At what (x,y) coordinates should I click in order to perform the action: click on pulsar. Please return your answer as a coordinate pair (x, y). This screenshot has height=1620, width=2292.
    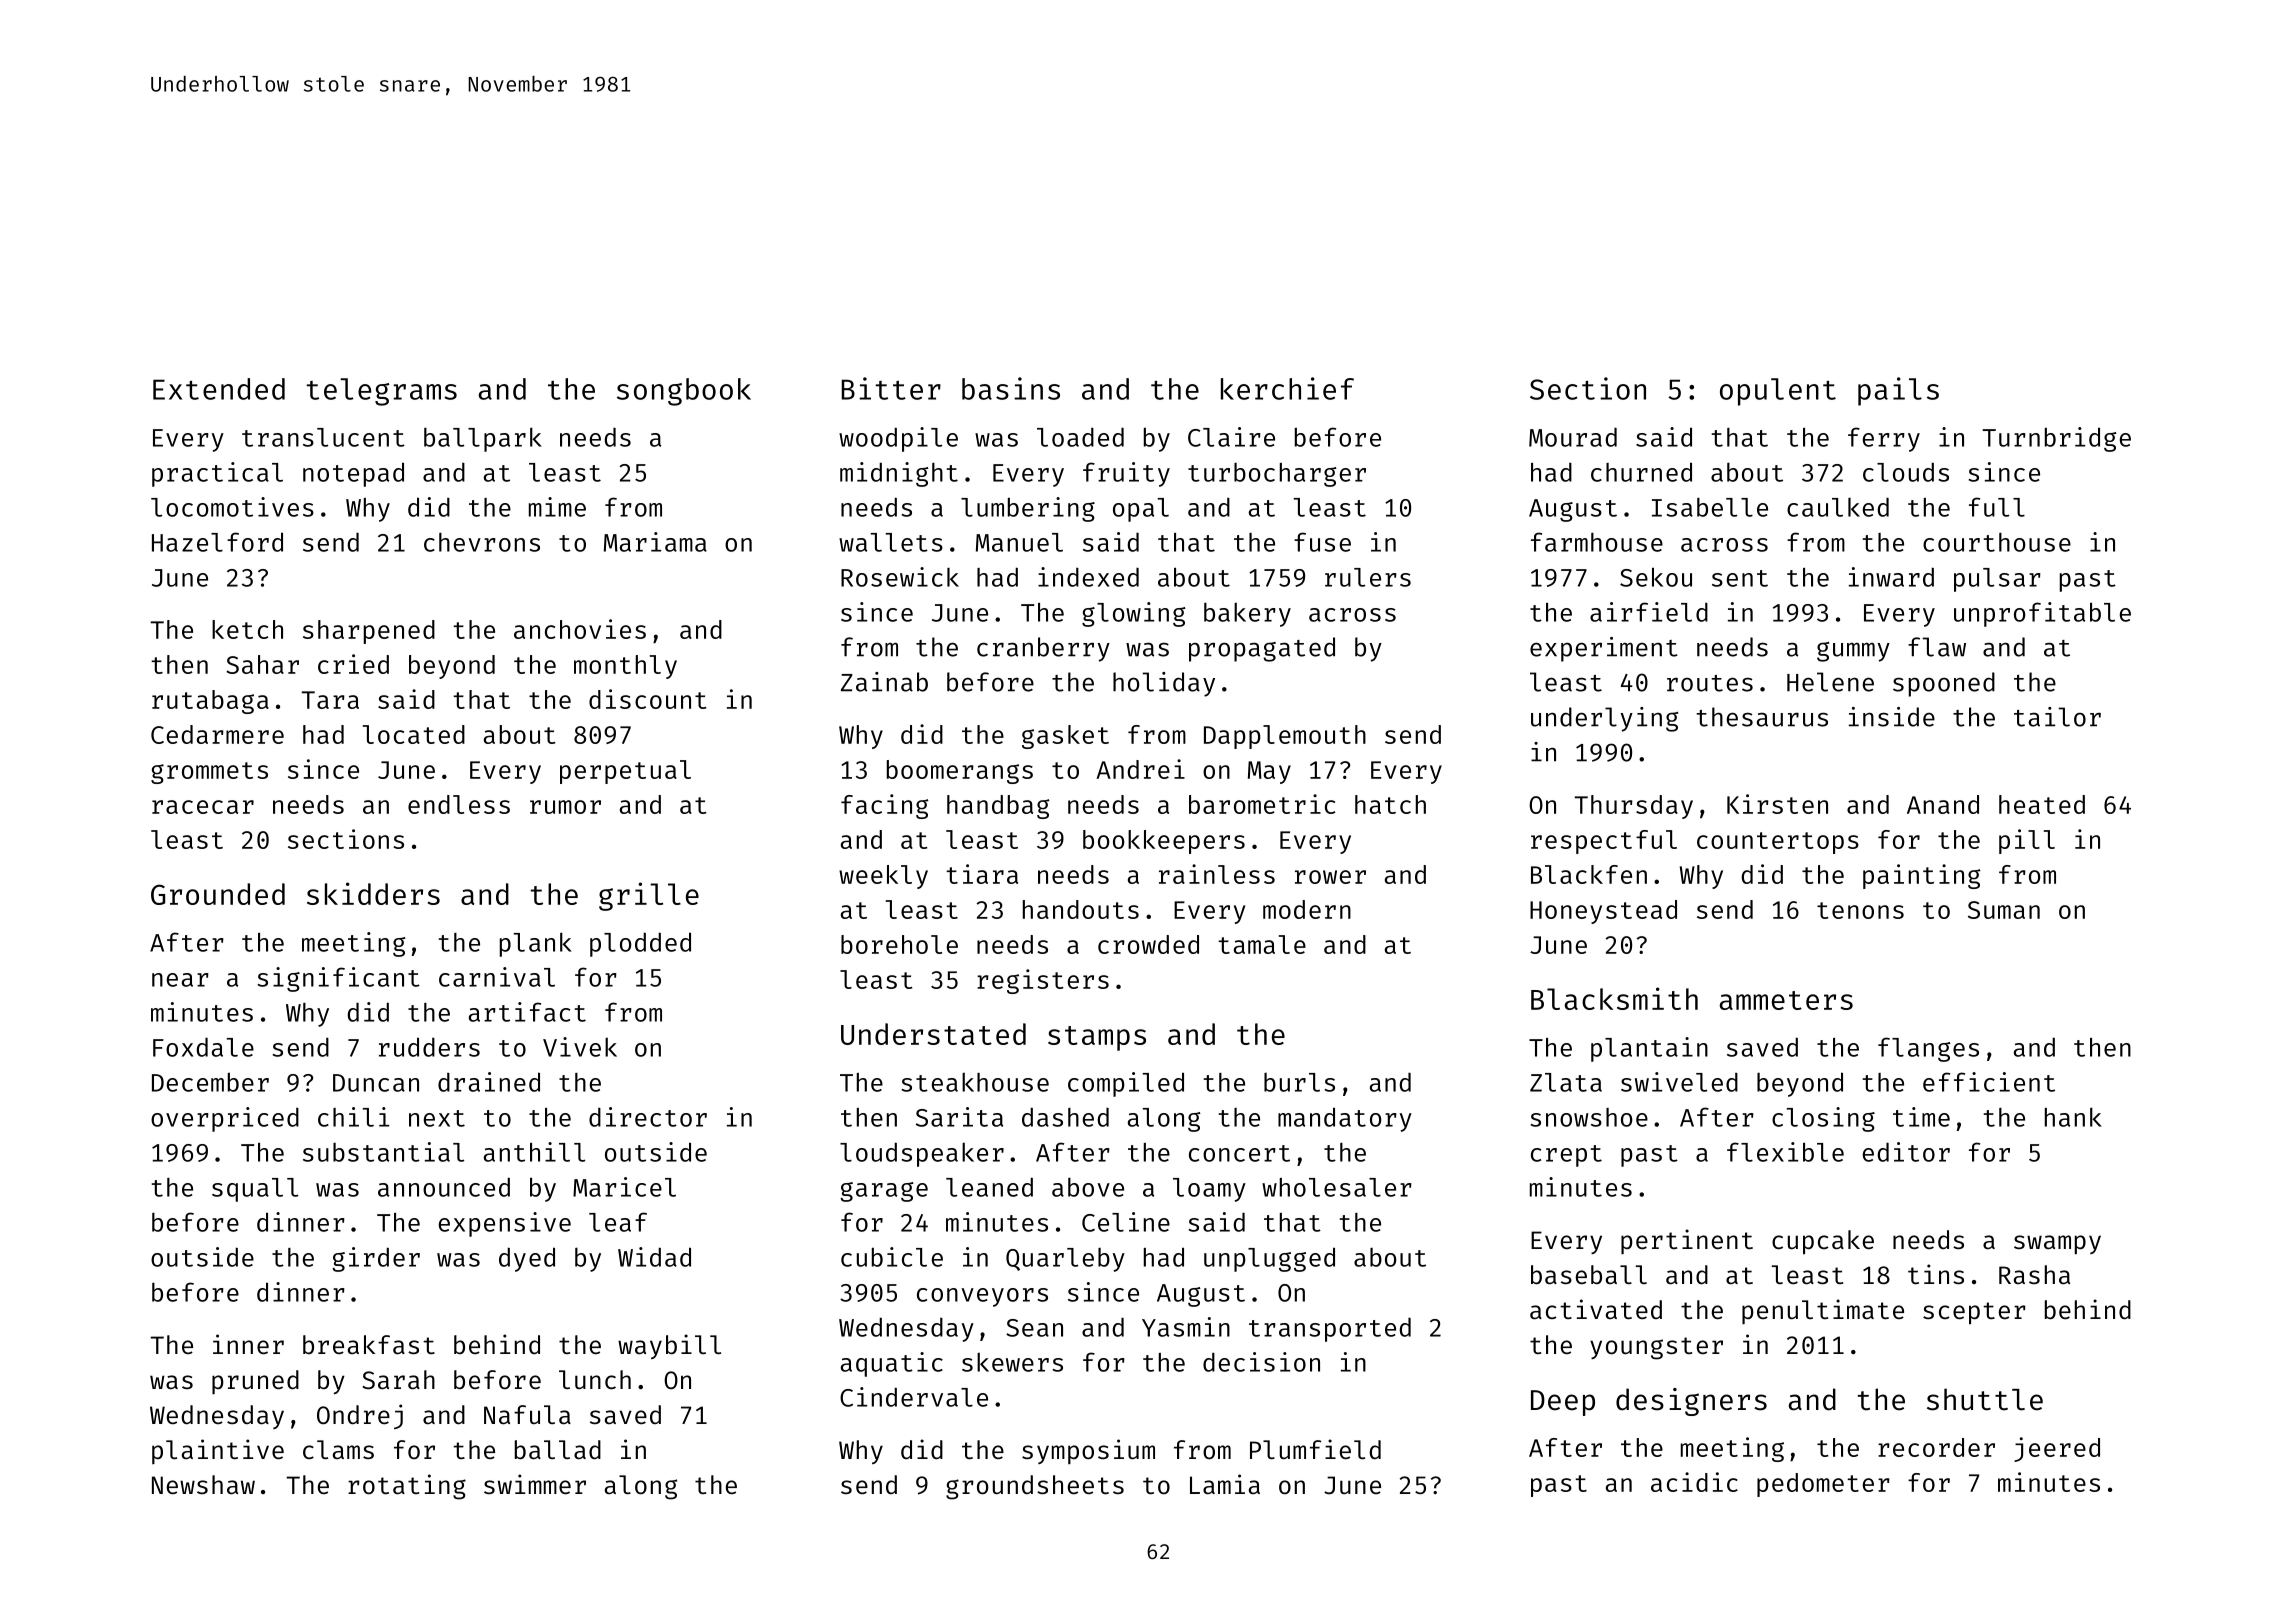
    Looking at the image, I should click on (1997, 580).
